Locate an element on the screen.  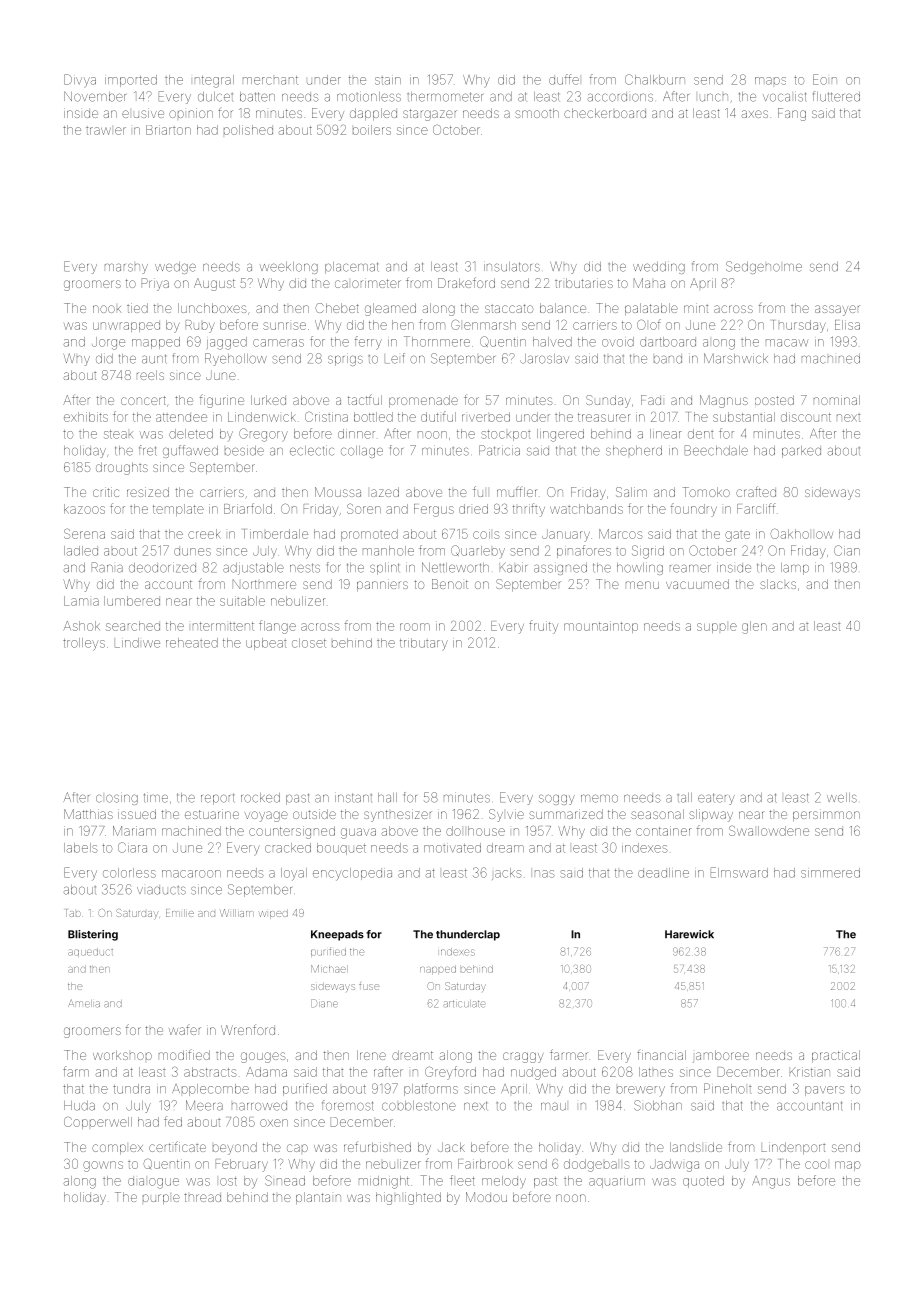
issued is located at coordinates (137, 814).
